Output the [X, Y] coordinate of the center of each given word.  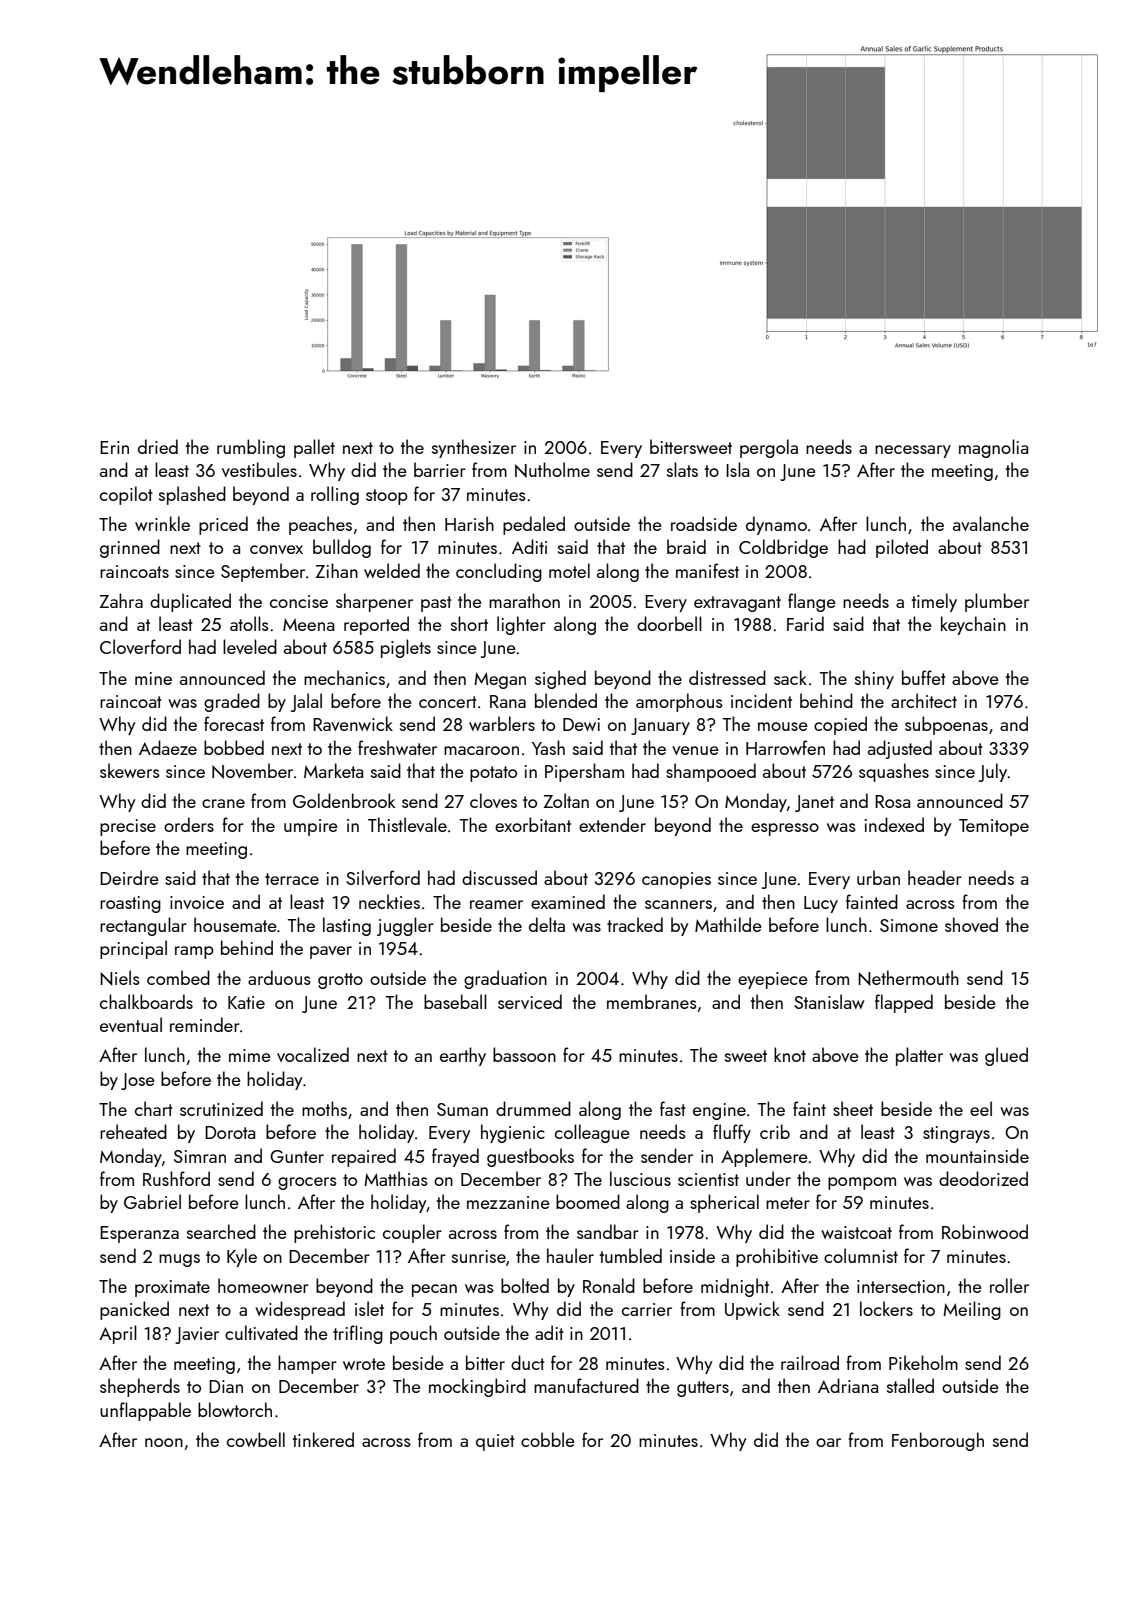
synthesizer [474, 448]
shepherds [140, 1387]
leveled [250, 646]
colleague [592, 1133]
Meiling [972, 1310]
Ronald [609, 1285]
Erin [114, 447]
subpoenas [946, 725]
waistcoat [856, 1232]
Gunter [297, 1156]
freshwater [397, 747]
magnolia [993, 448]
